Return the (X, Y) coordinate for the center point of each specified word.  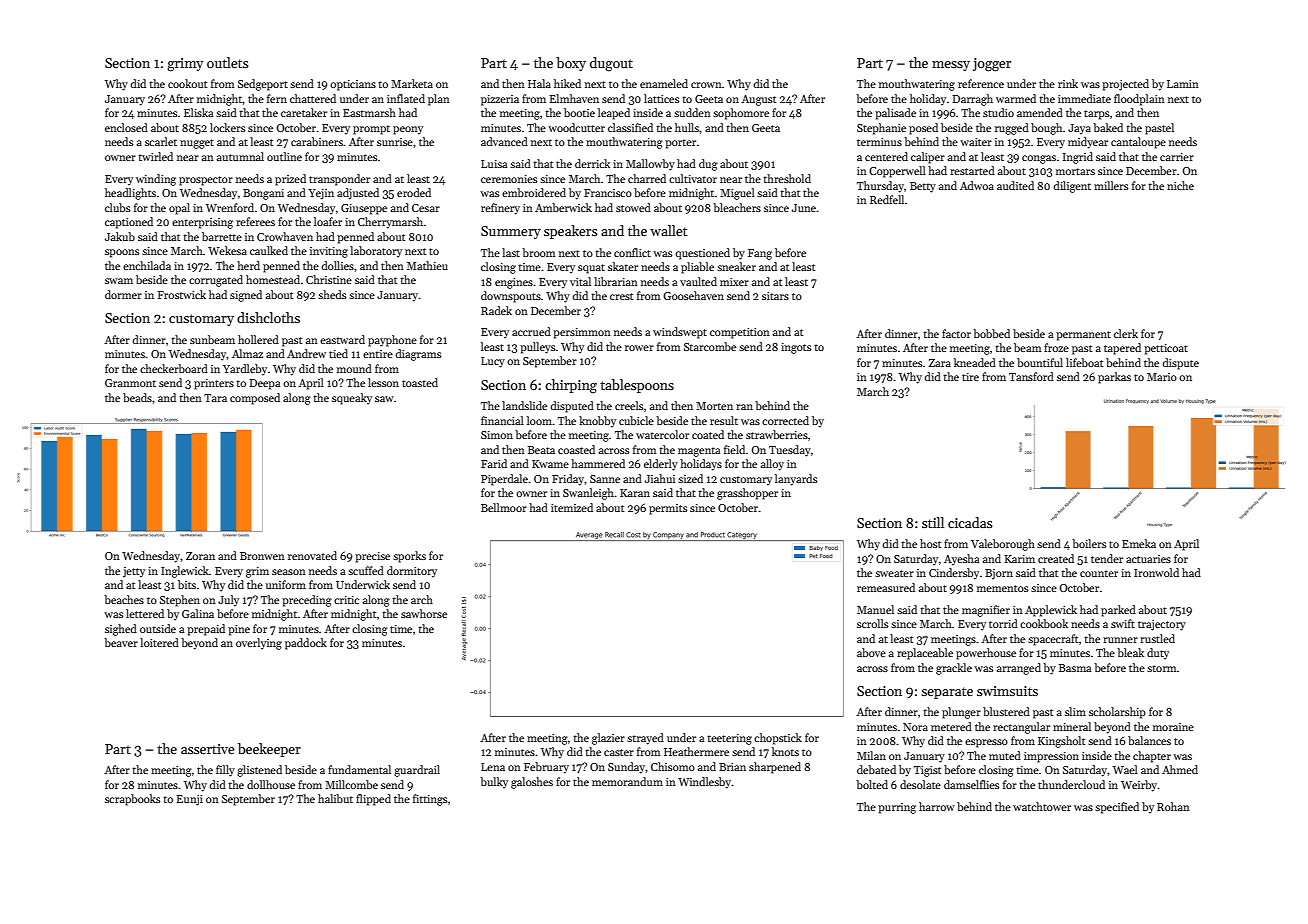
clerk (1126, 333)
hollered (258, 339)
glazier (608, 739)
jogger (992, 65)
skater (623, 266)
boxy (571, 64)
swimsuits (1007, 691)
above (871, 652)
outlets (227, 62)
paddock (306, 644)
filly (225, 771)
